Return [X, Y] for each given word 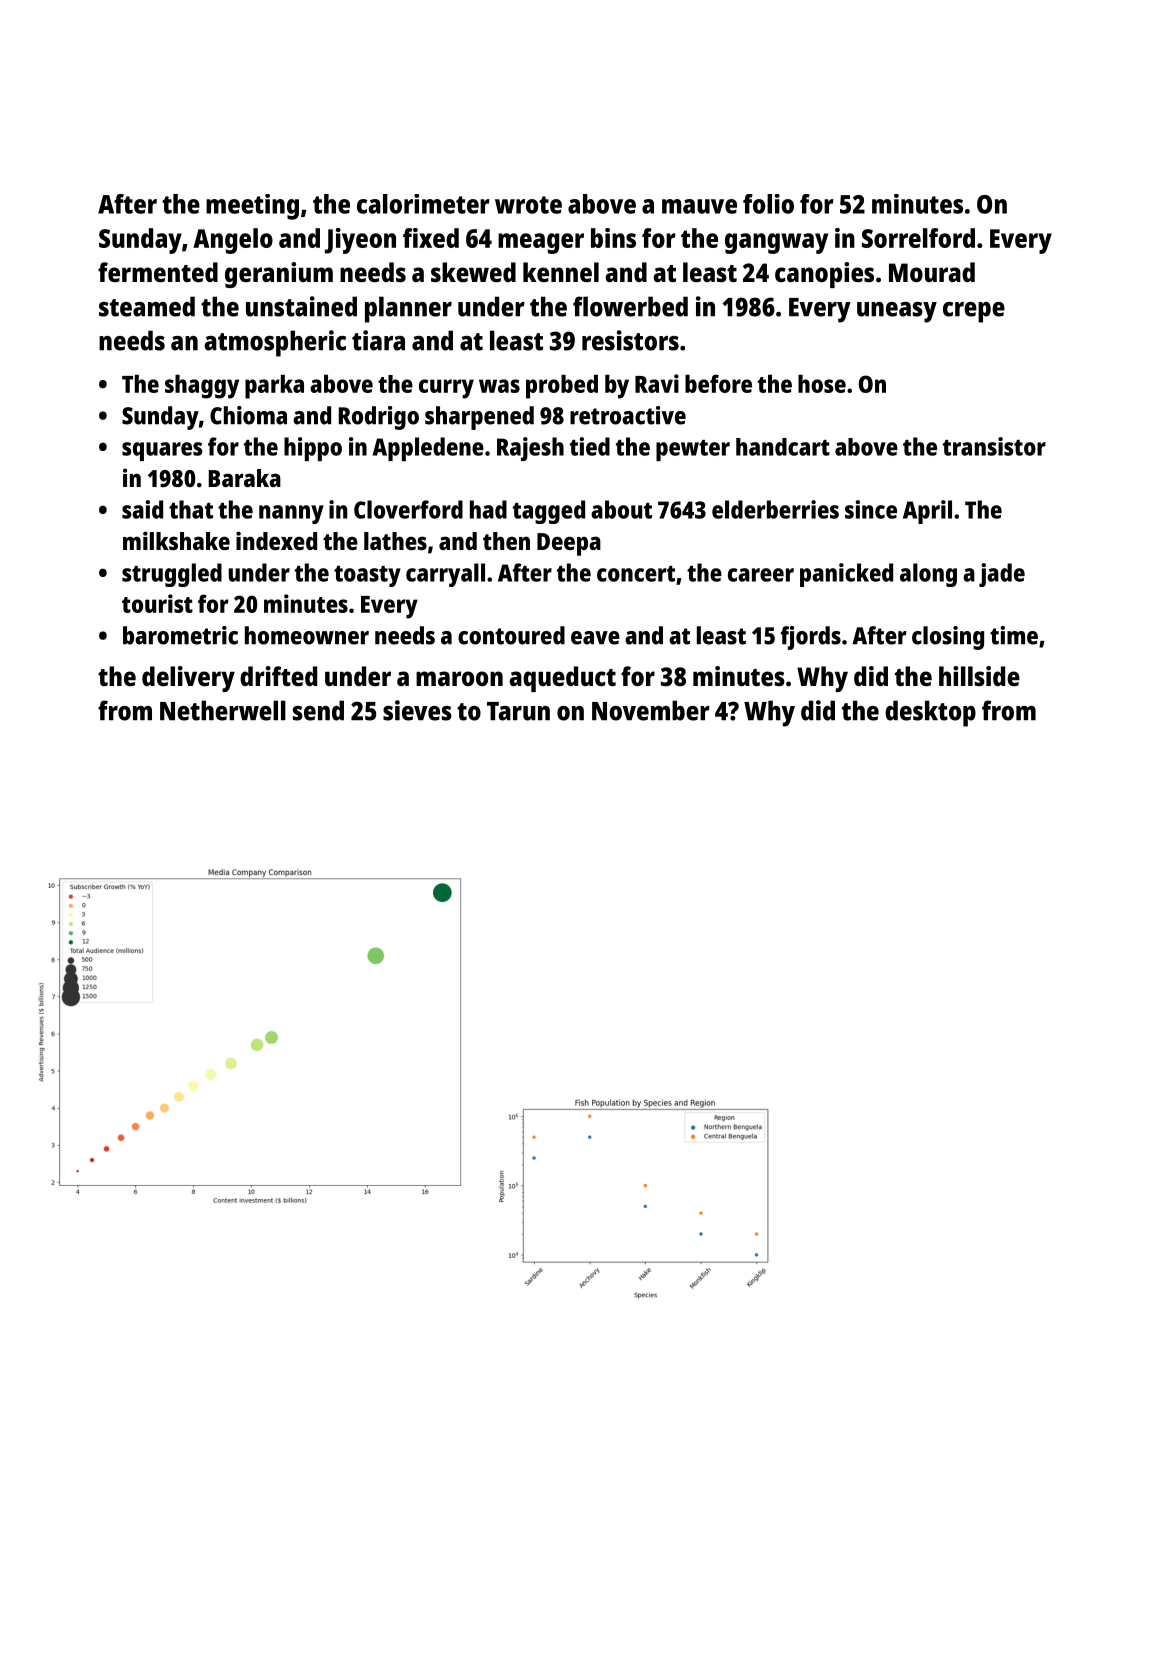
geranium [279, 275]
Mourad [932, 272]
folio [768, 204]
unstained [301, 306]
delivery [188, 679]
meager [541, 243]
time [1014, 635]
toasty [367, 576]
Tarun [518, 711]
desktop [930, 713]
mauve [699, 206]
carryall [445, 575]
